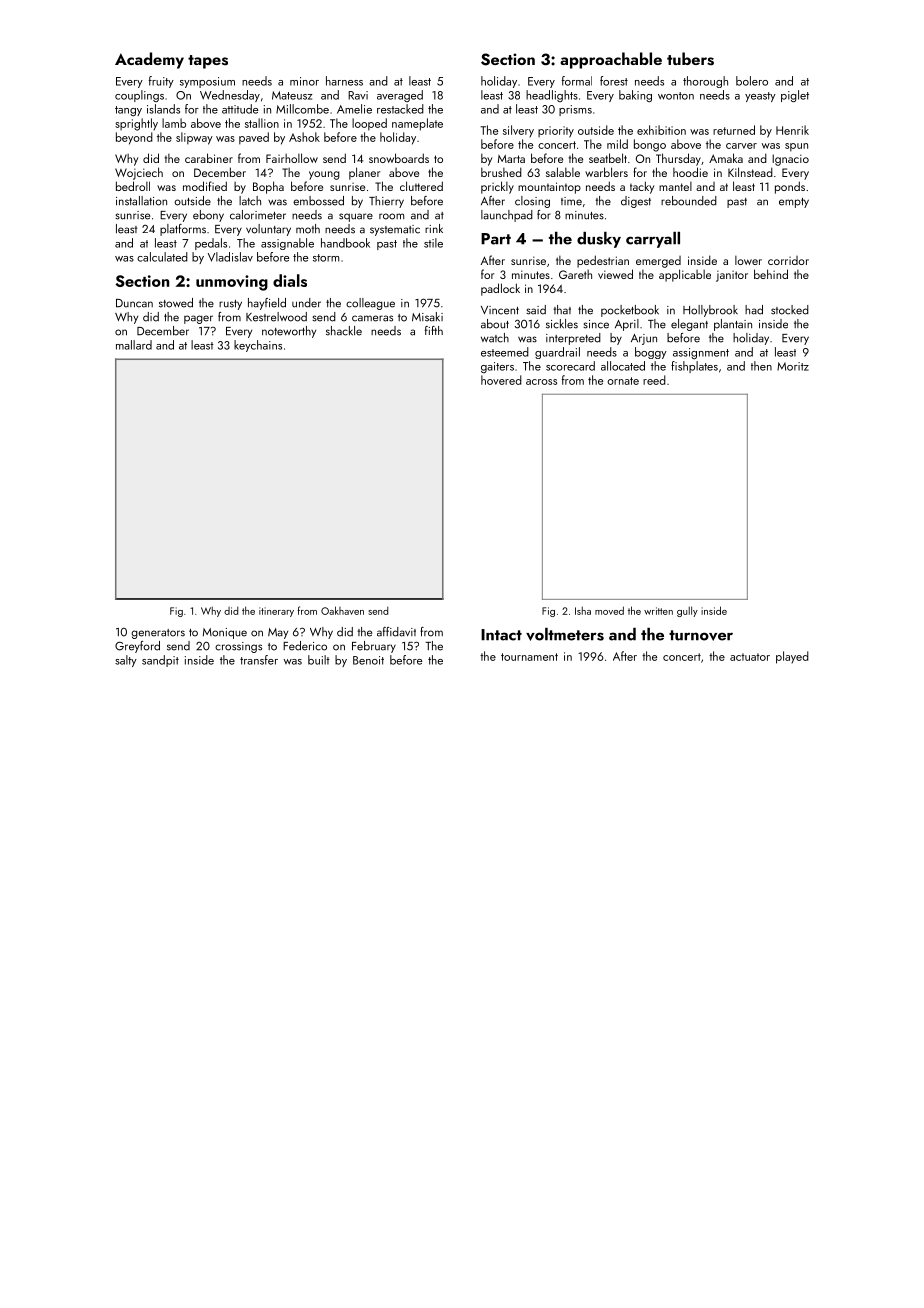 This screenshot has width=924, height=1308. What do you see at coordinates (658, 611) in the screenshot?
I see `written` at bounding box center [658, 611].
